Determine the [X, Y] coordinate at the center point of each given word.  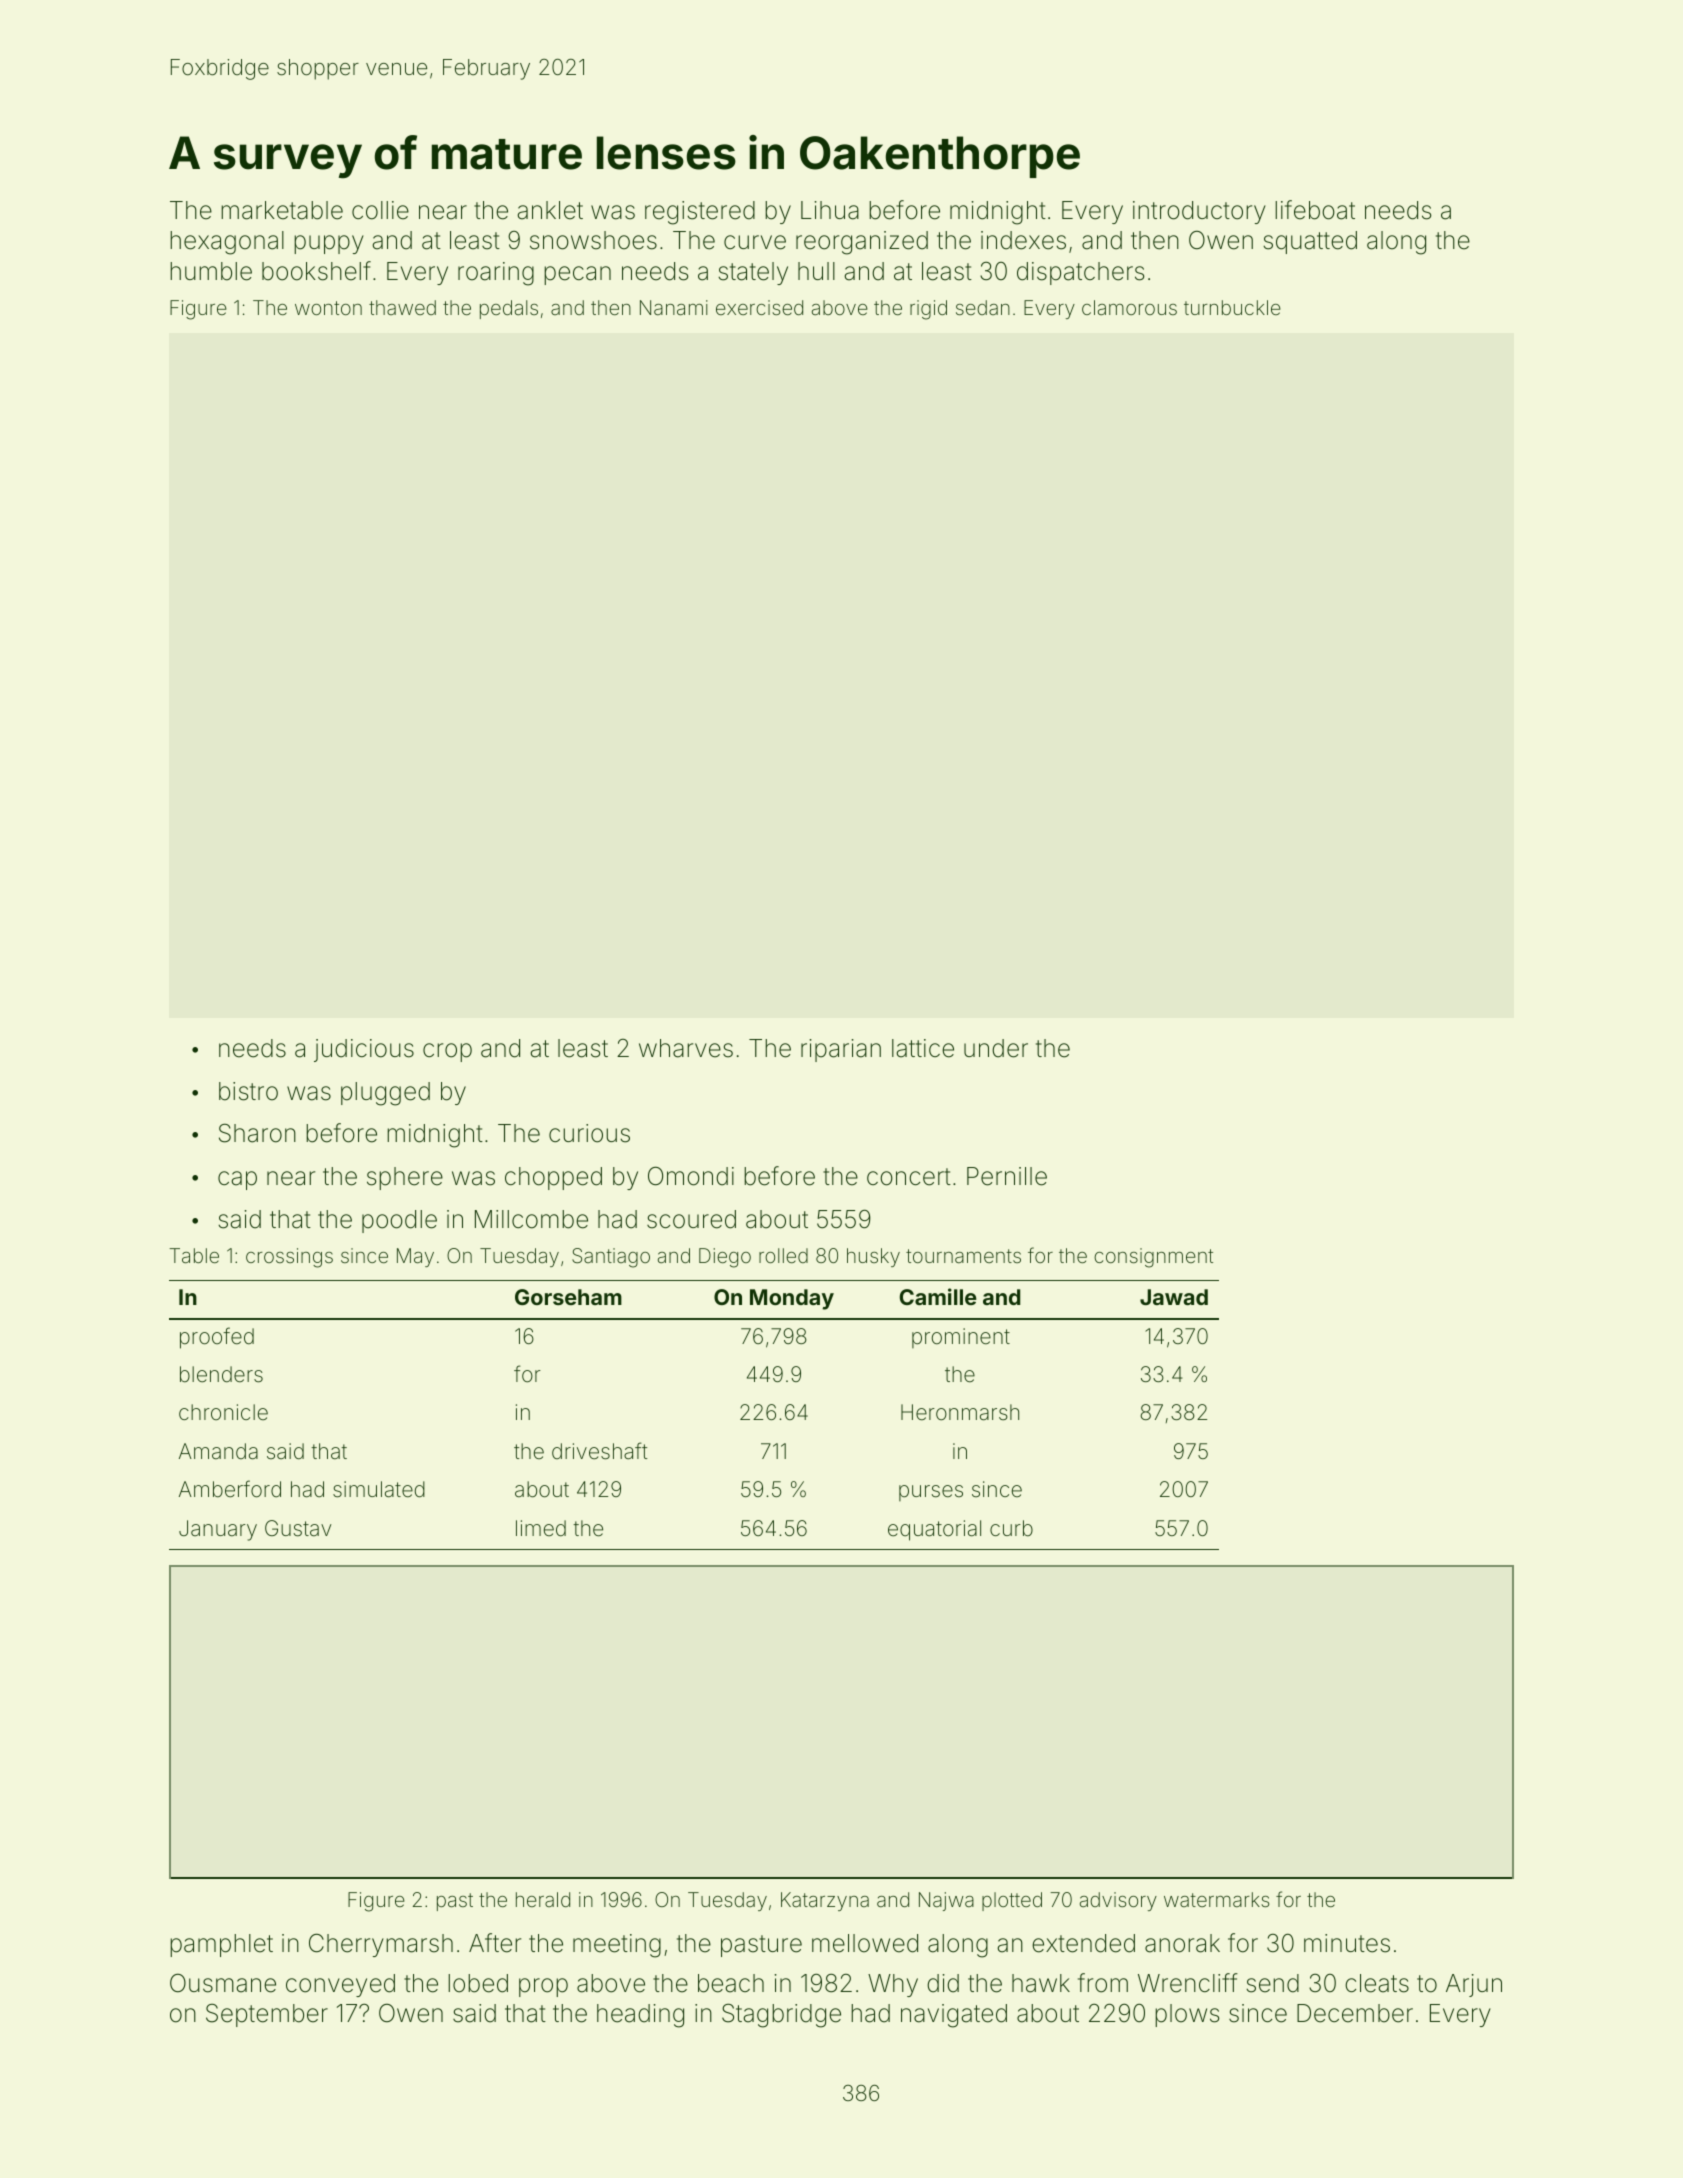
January [218, 1530]
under [996, 1048]
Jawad [1174, 1297]
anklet [550, 210]
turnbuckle [1232, 307]
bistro [248, 1091]
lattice [923, 1048]
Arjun [1474, 1985]
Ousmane [223, 1983]
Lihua [830, 210]
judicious [364, 1050]
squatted [1310, 242]
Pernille [1007, 1176]
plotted [1012, 1901]
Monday [792, 1299]
